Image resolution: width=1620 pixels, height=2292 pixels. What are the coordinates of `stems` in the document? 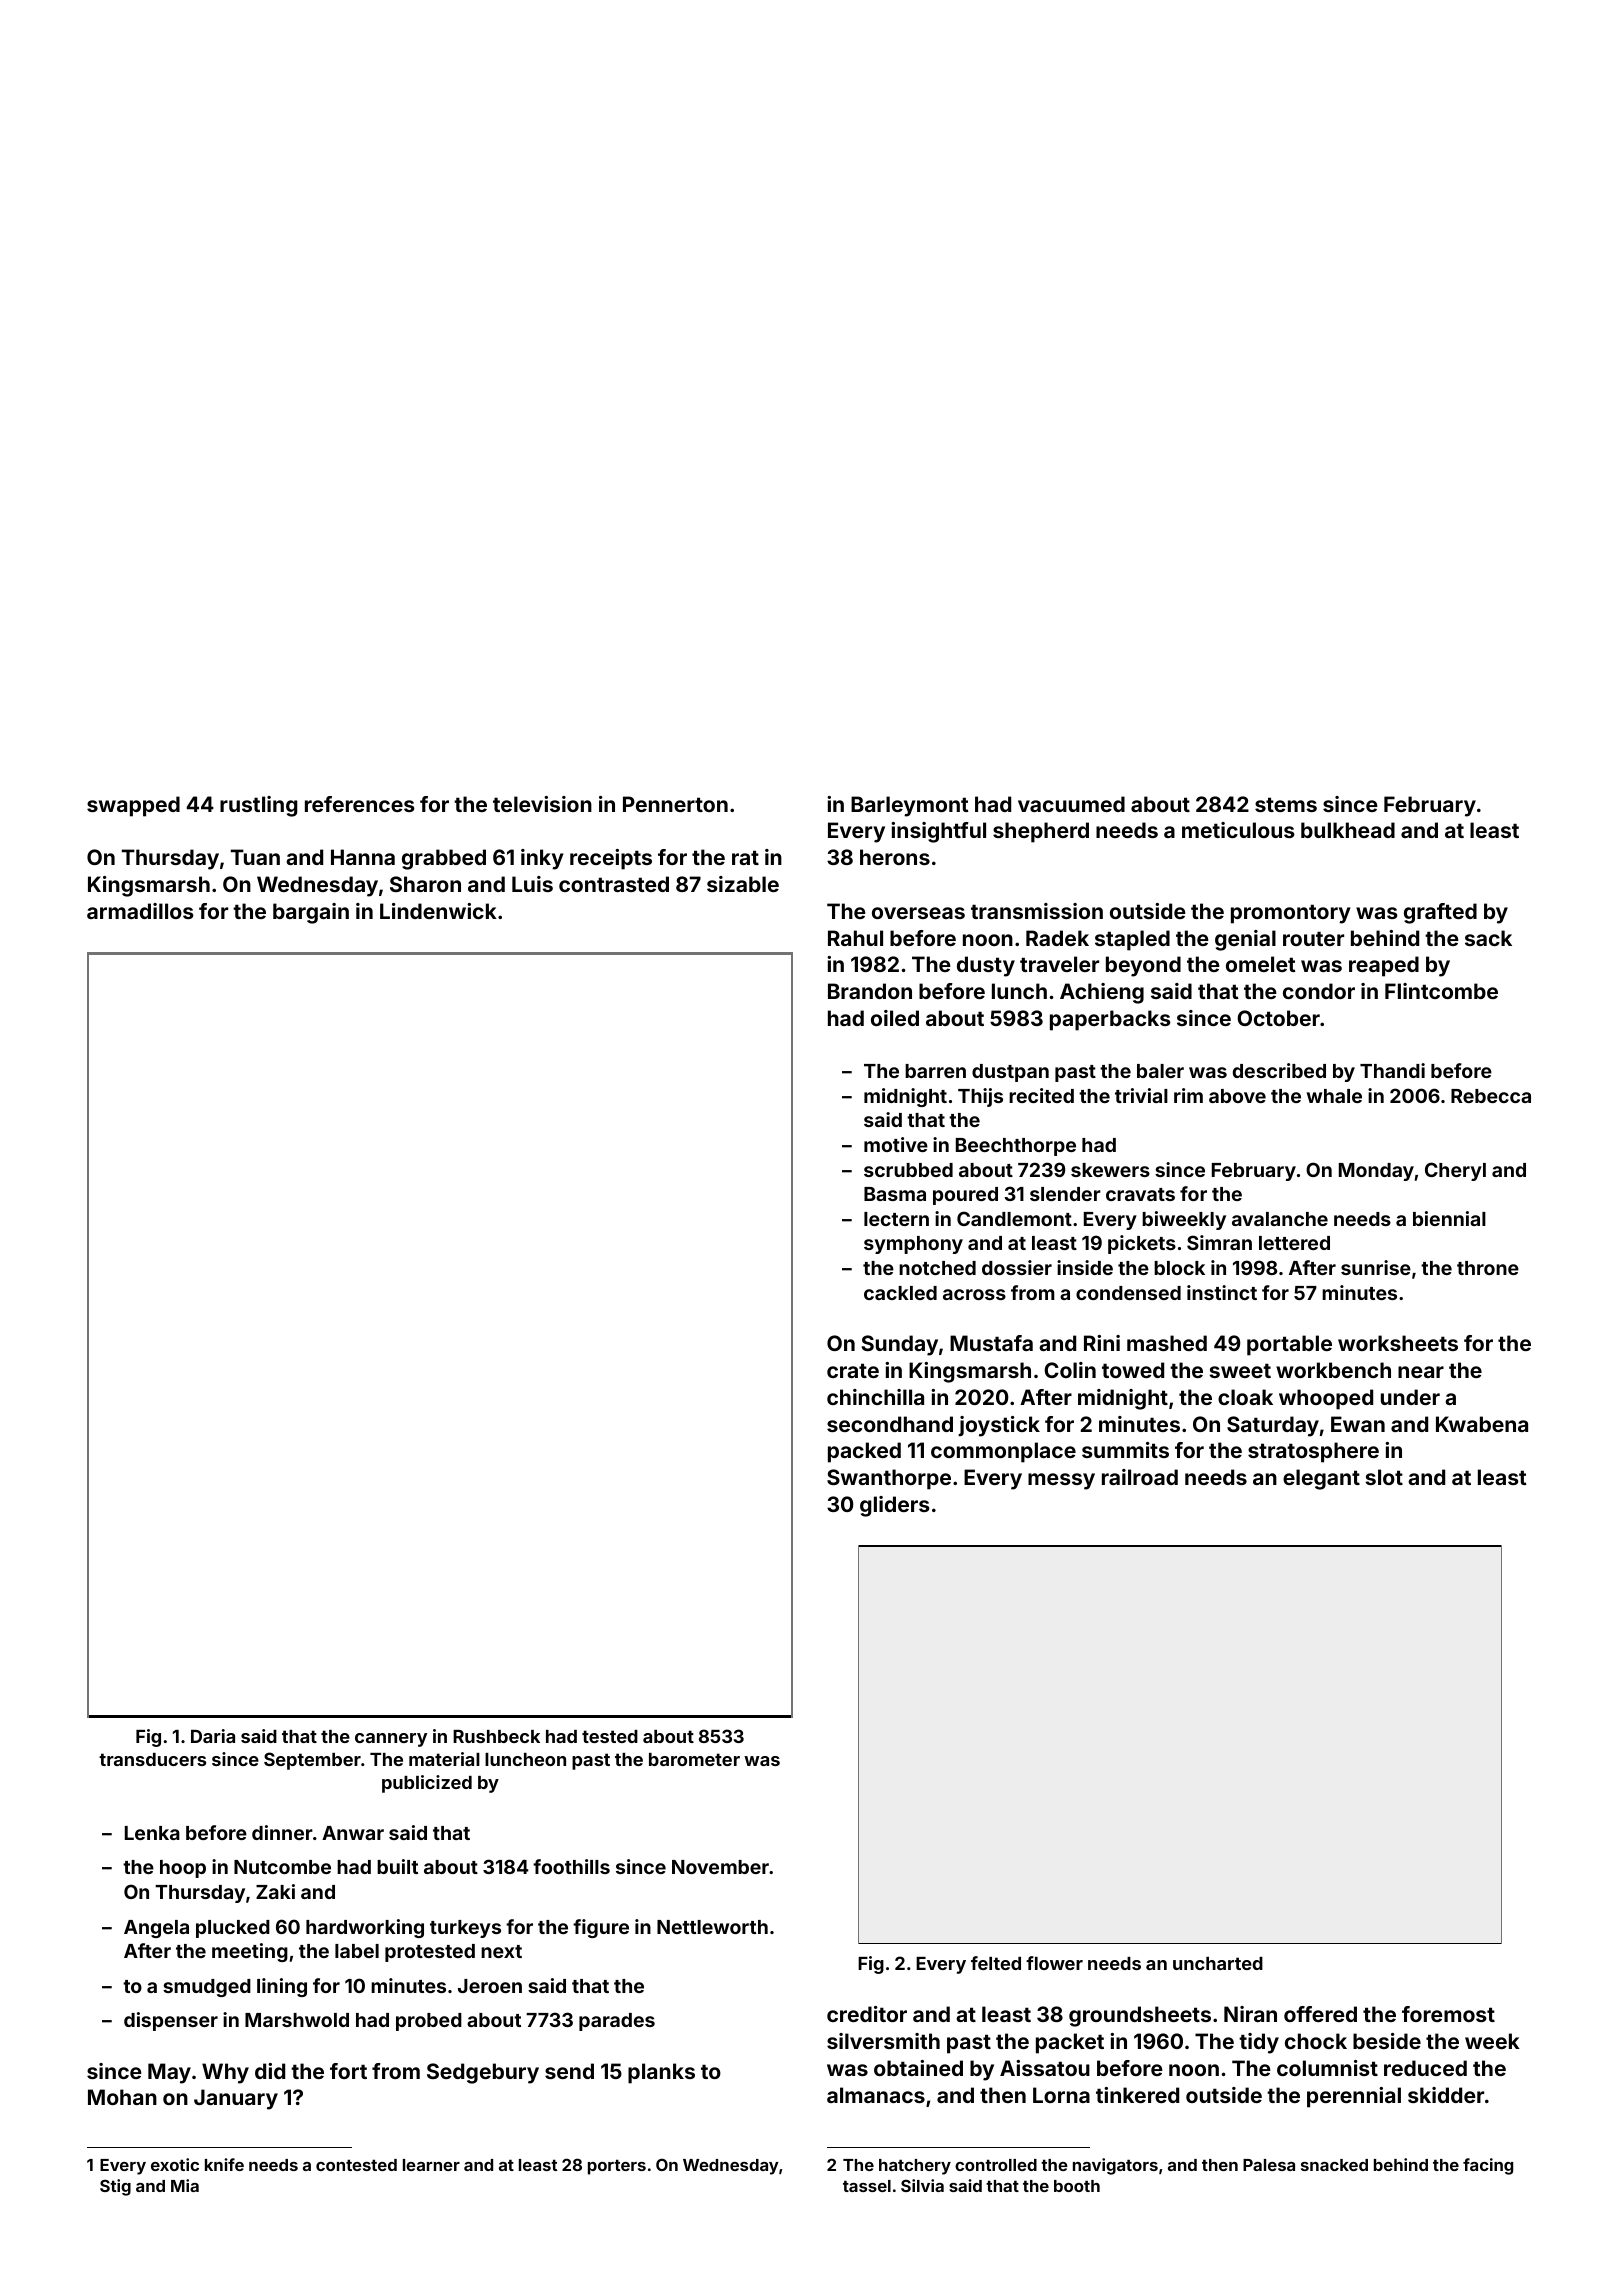 It's located at (1286, 804).
